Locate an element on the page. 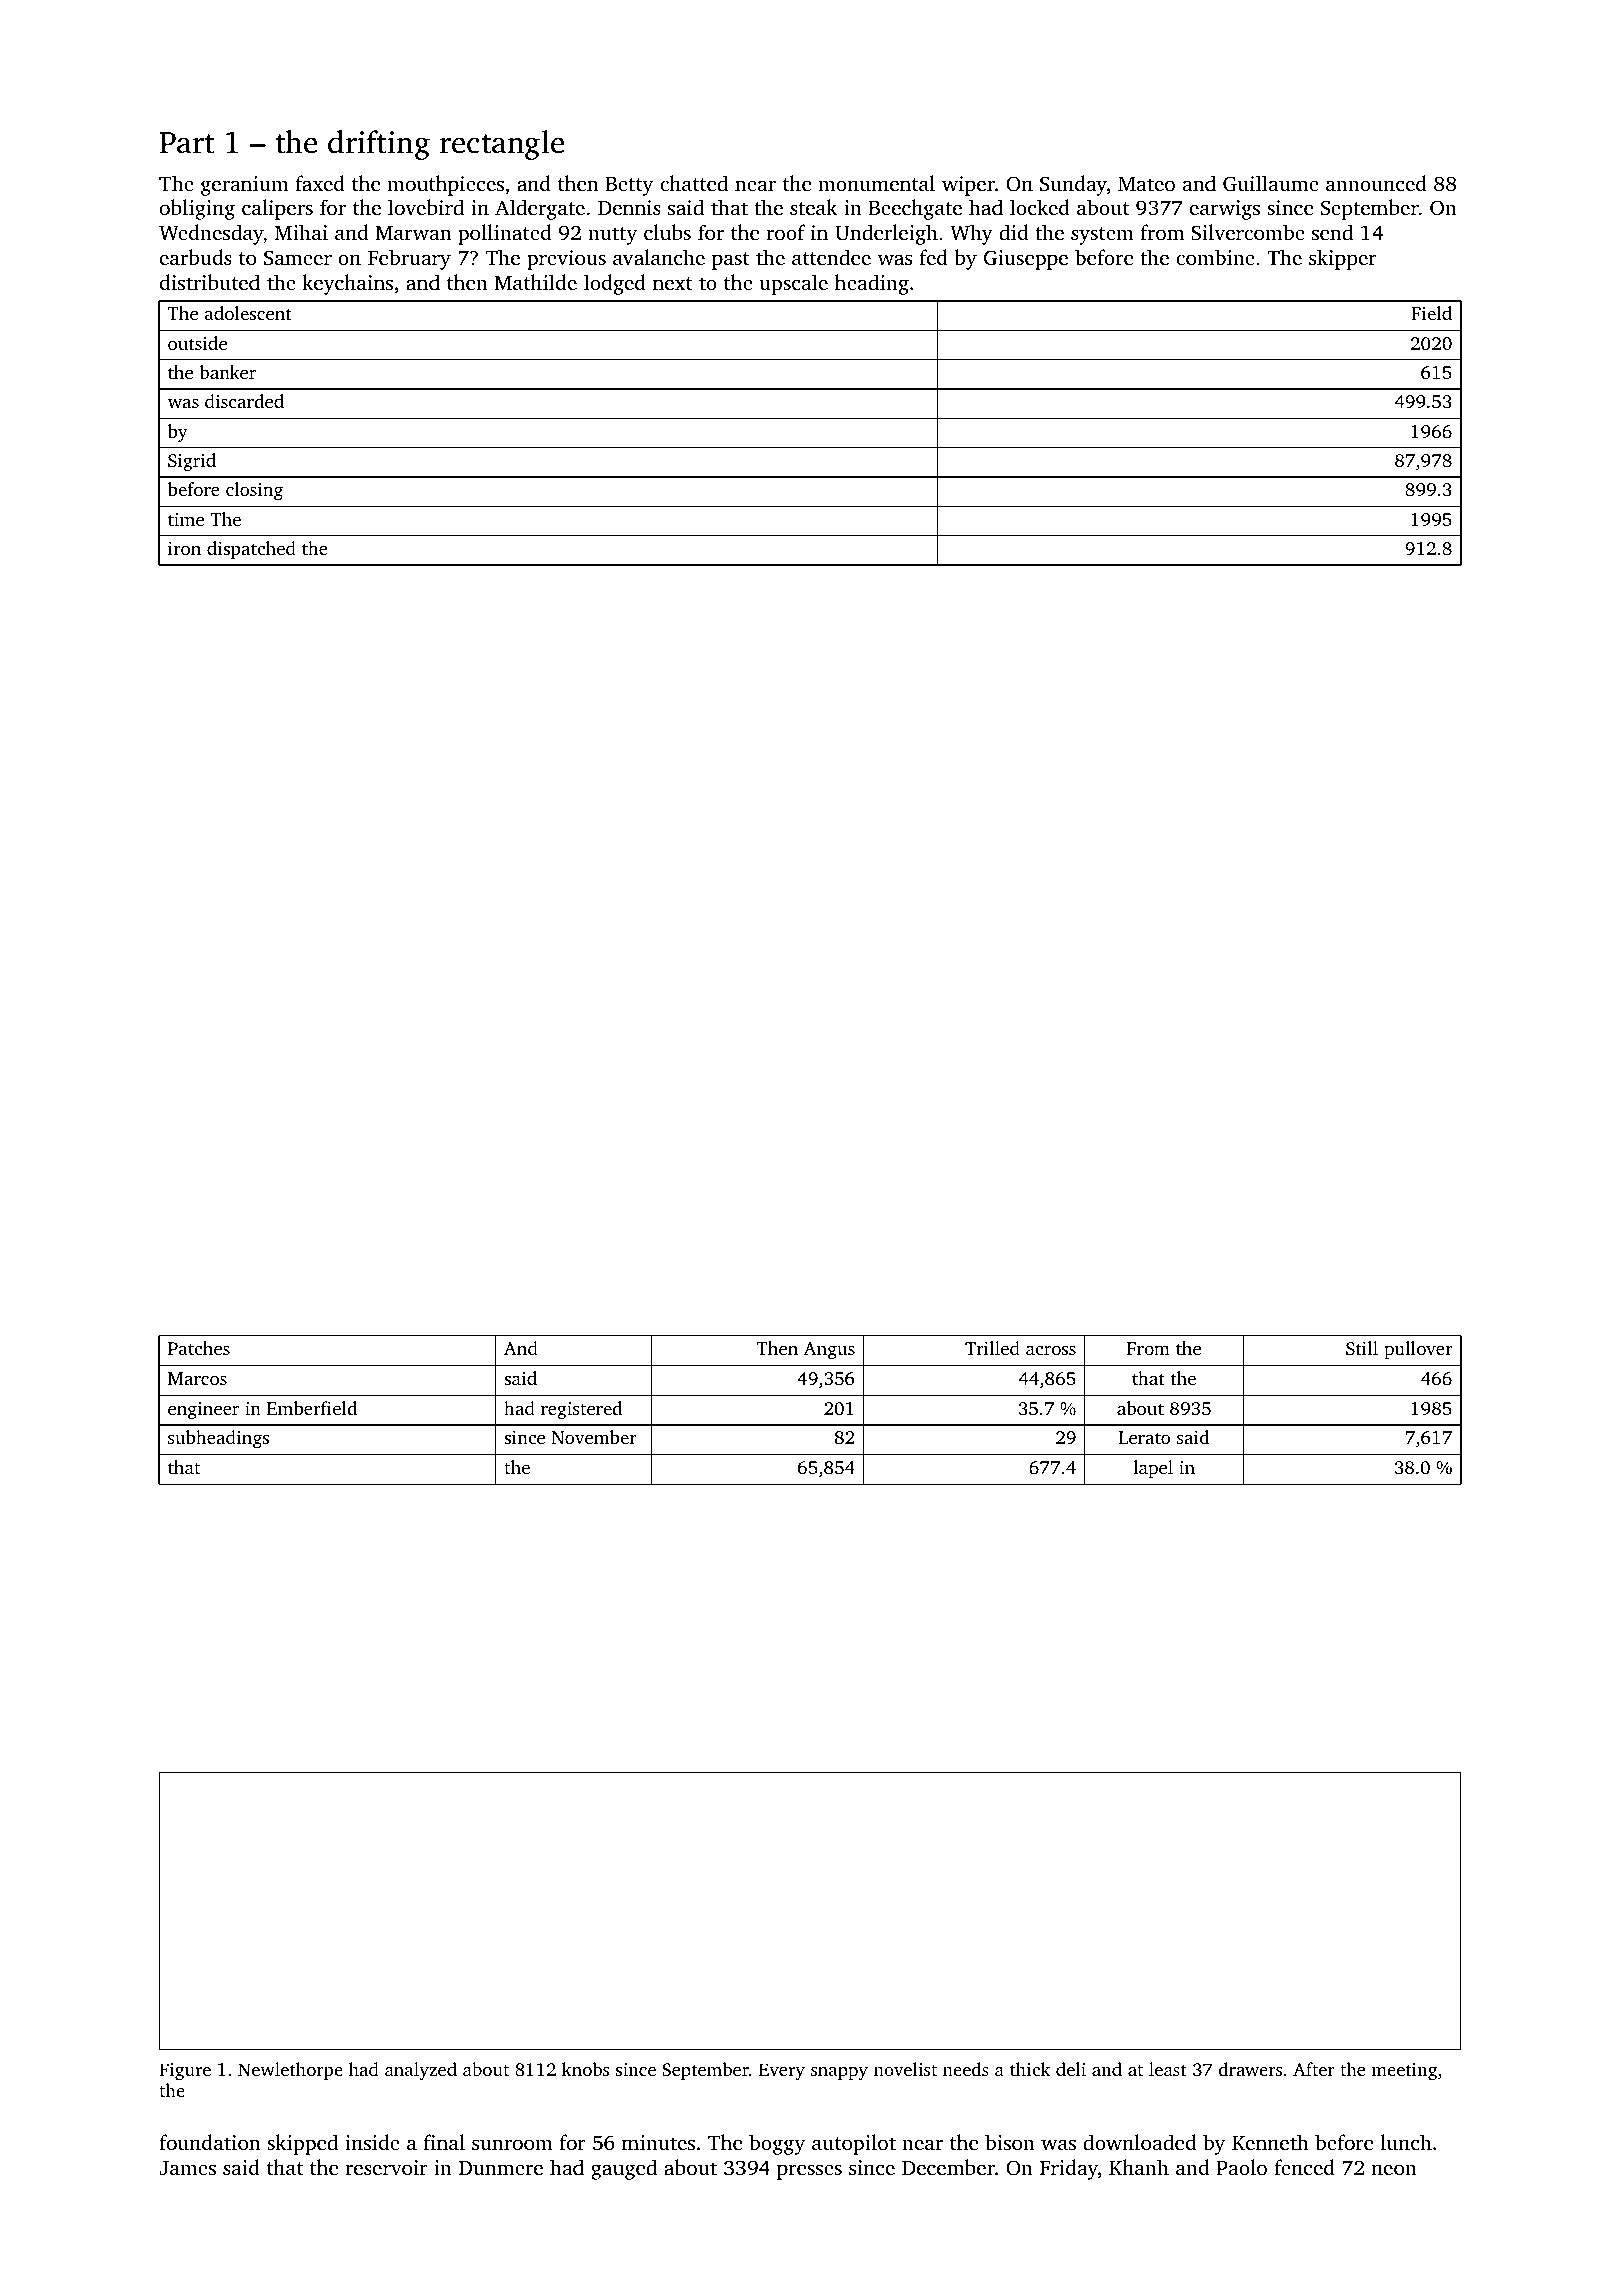 This page has height=2292, width=1620. Angus is located at coordinates (829, 1351).
